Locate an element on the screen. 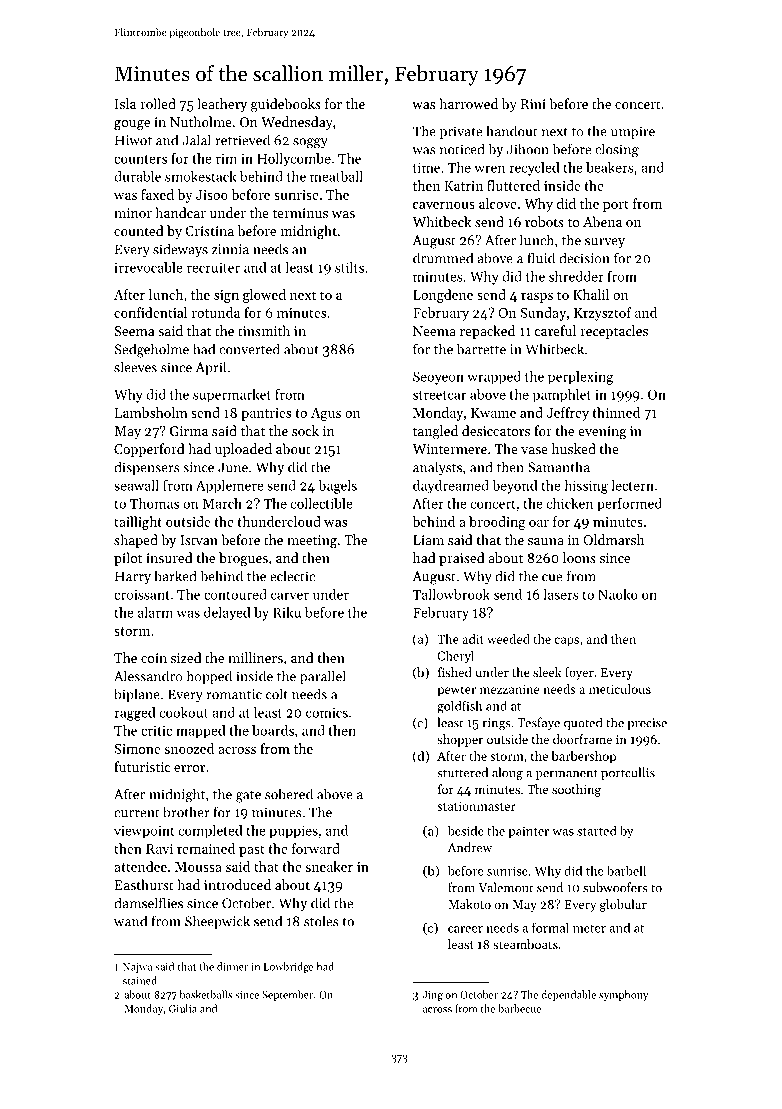 The height and width of the screenshot is (1109, 782). collectible is located at coordinates (322, 503).
